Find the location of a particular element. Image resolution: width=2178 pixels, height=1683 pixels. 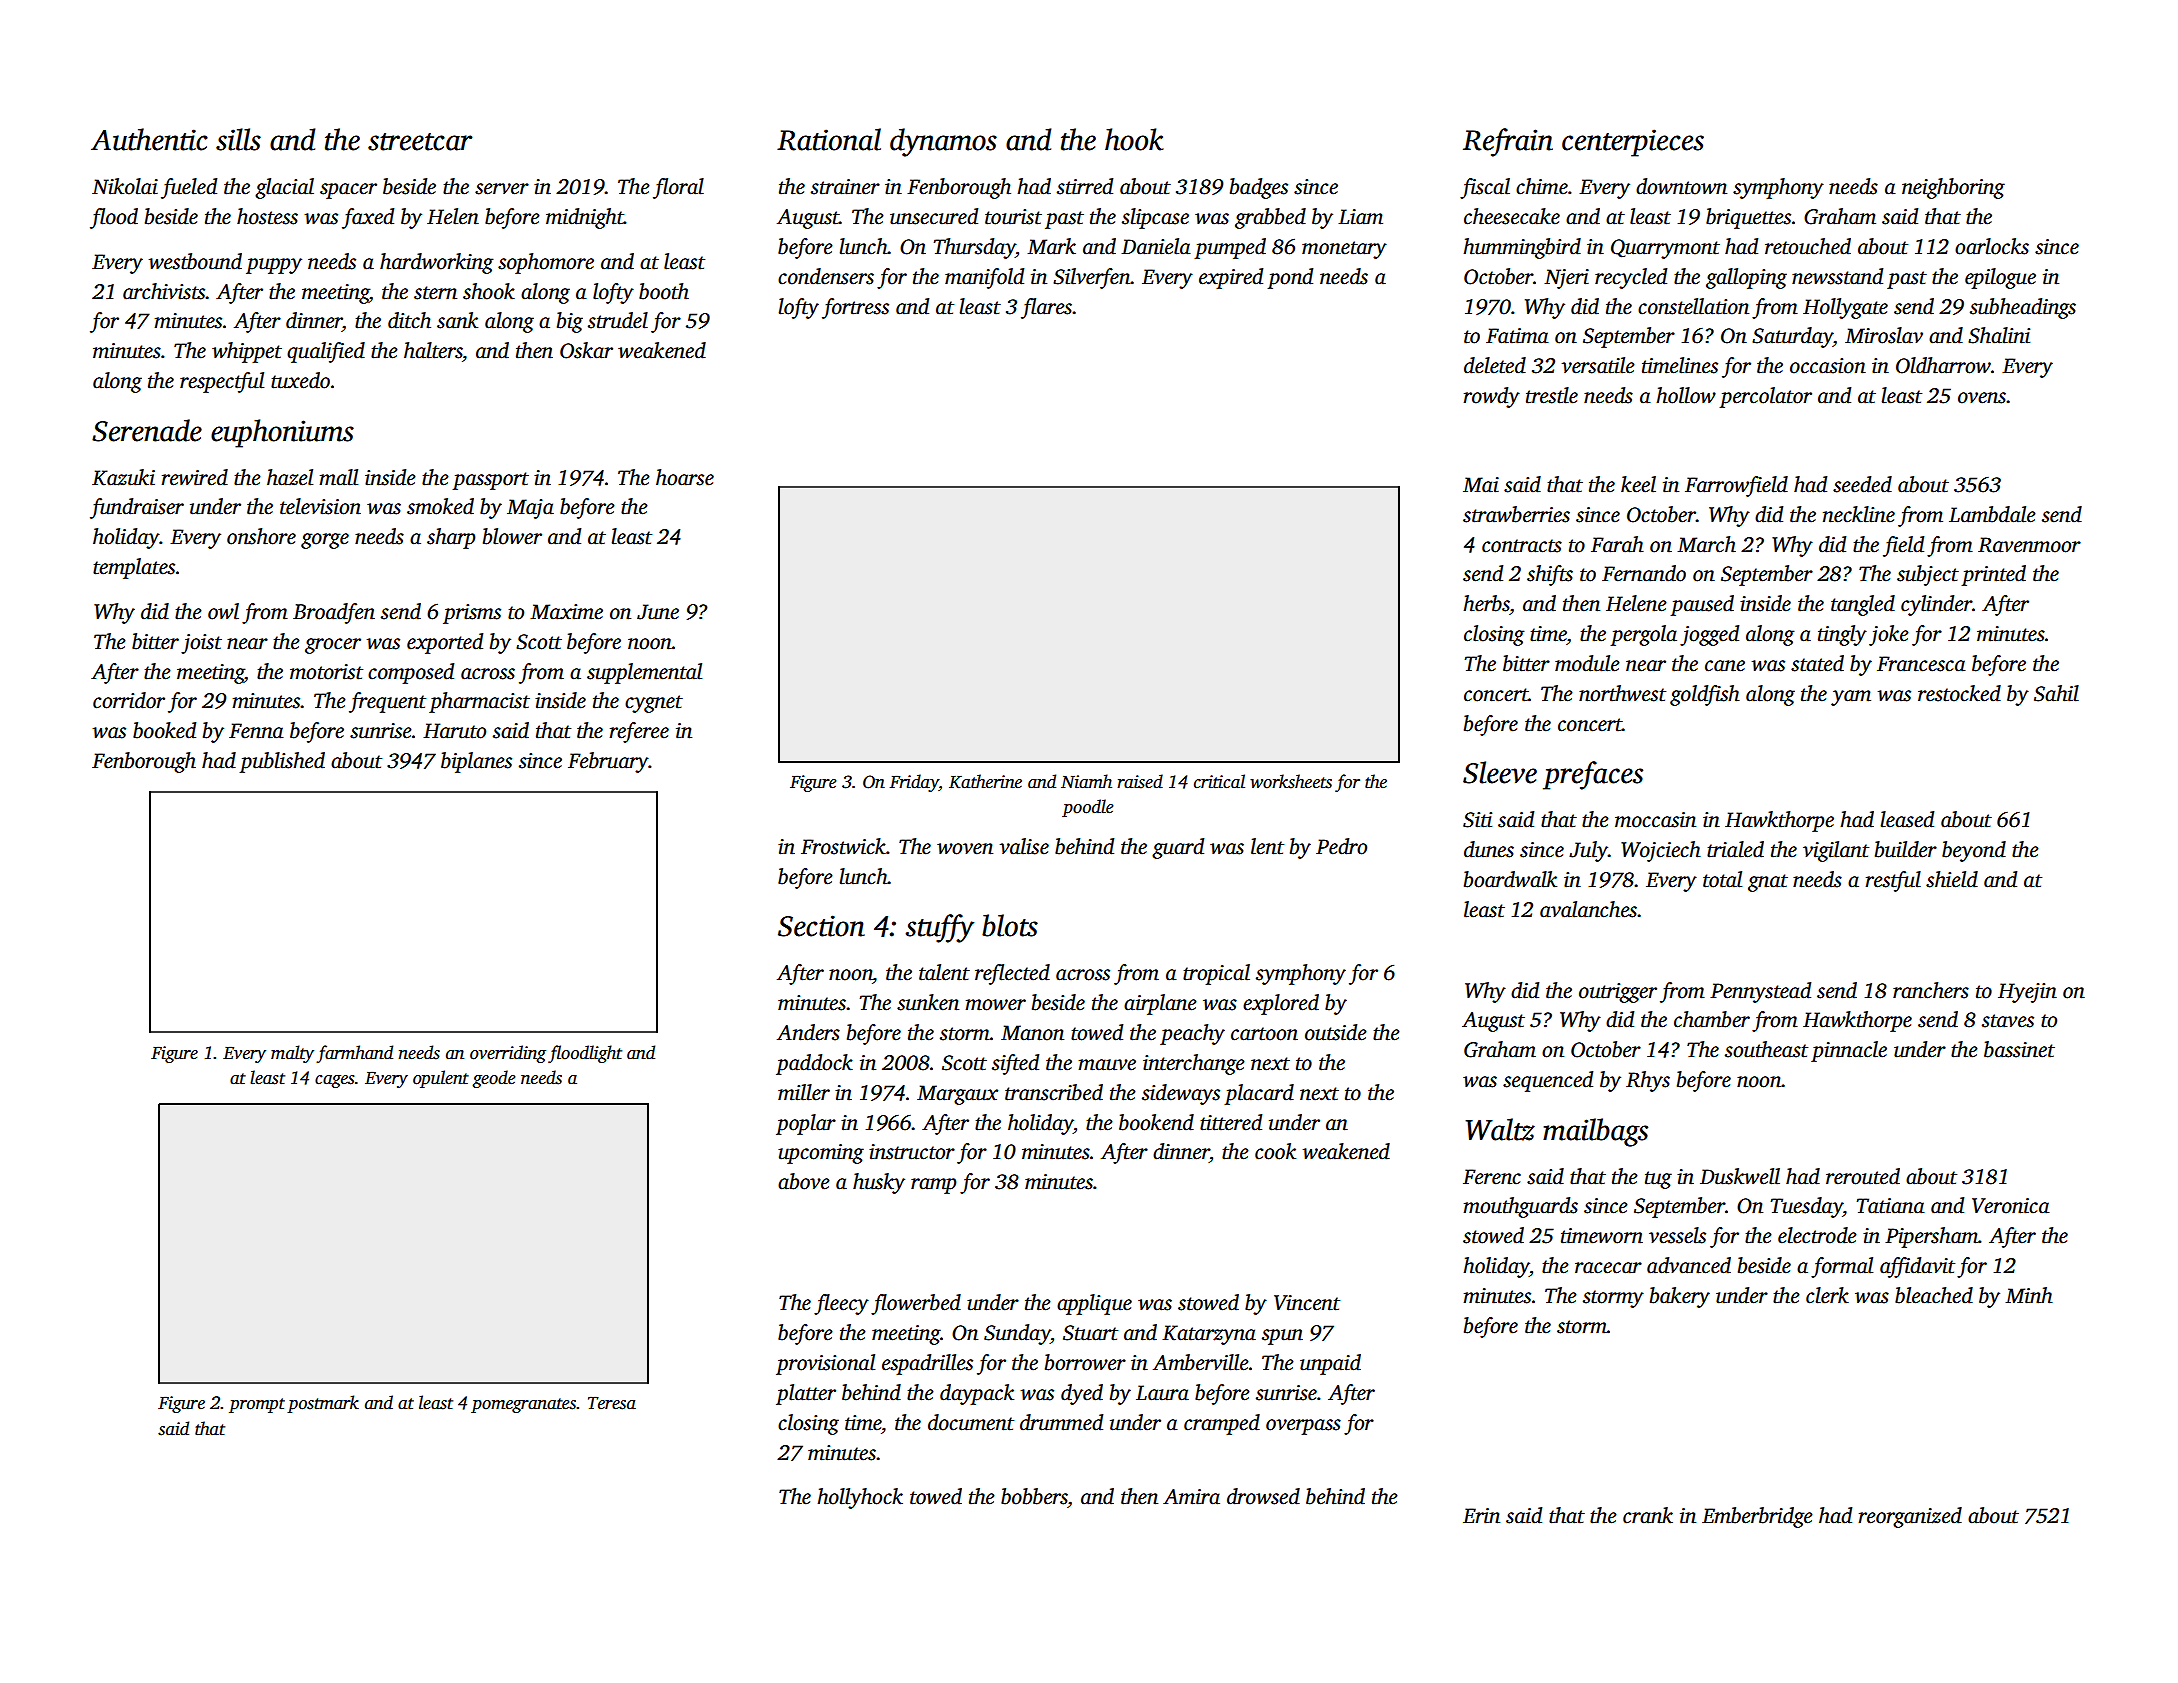

expired is located at coordinates (1231, 278).
